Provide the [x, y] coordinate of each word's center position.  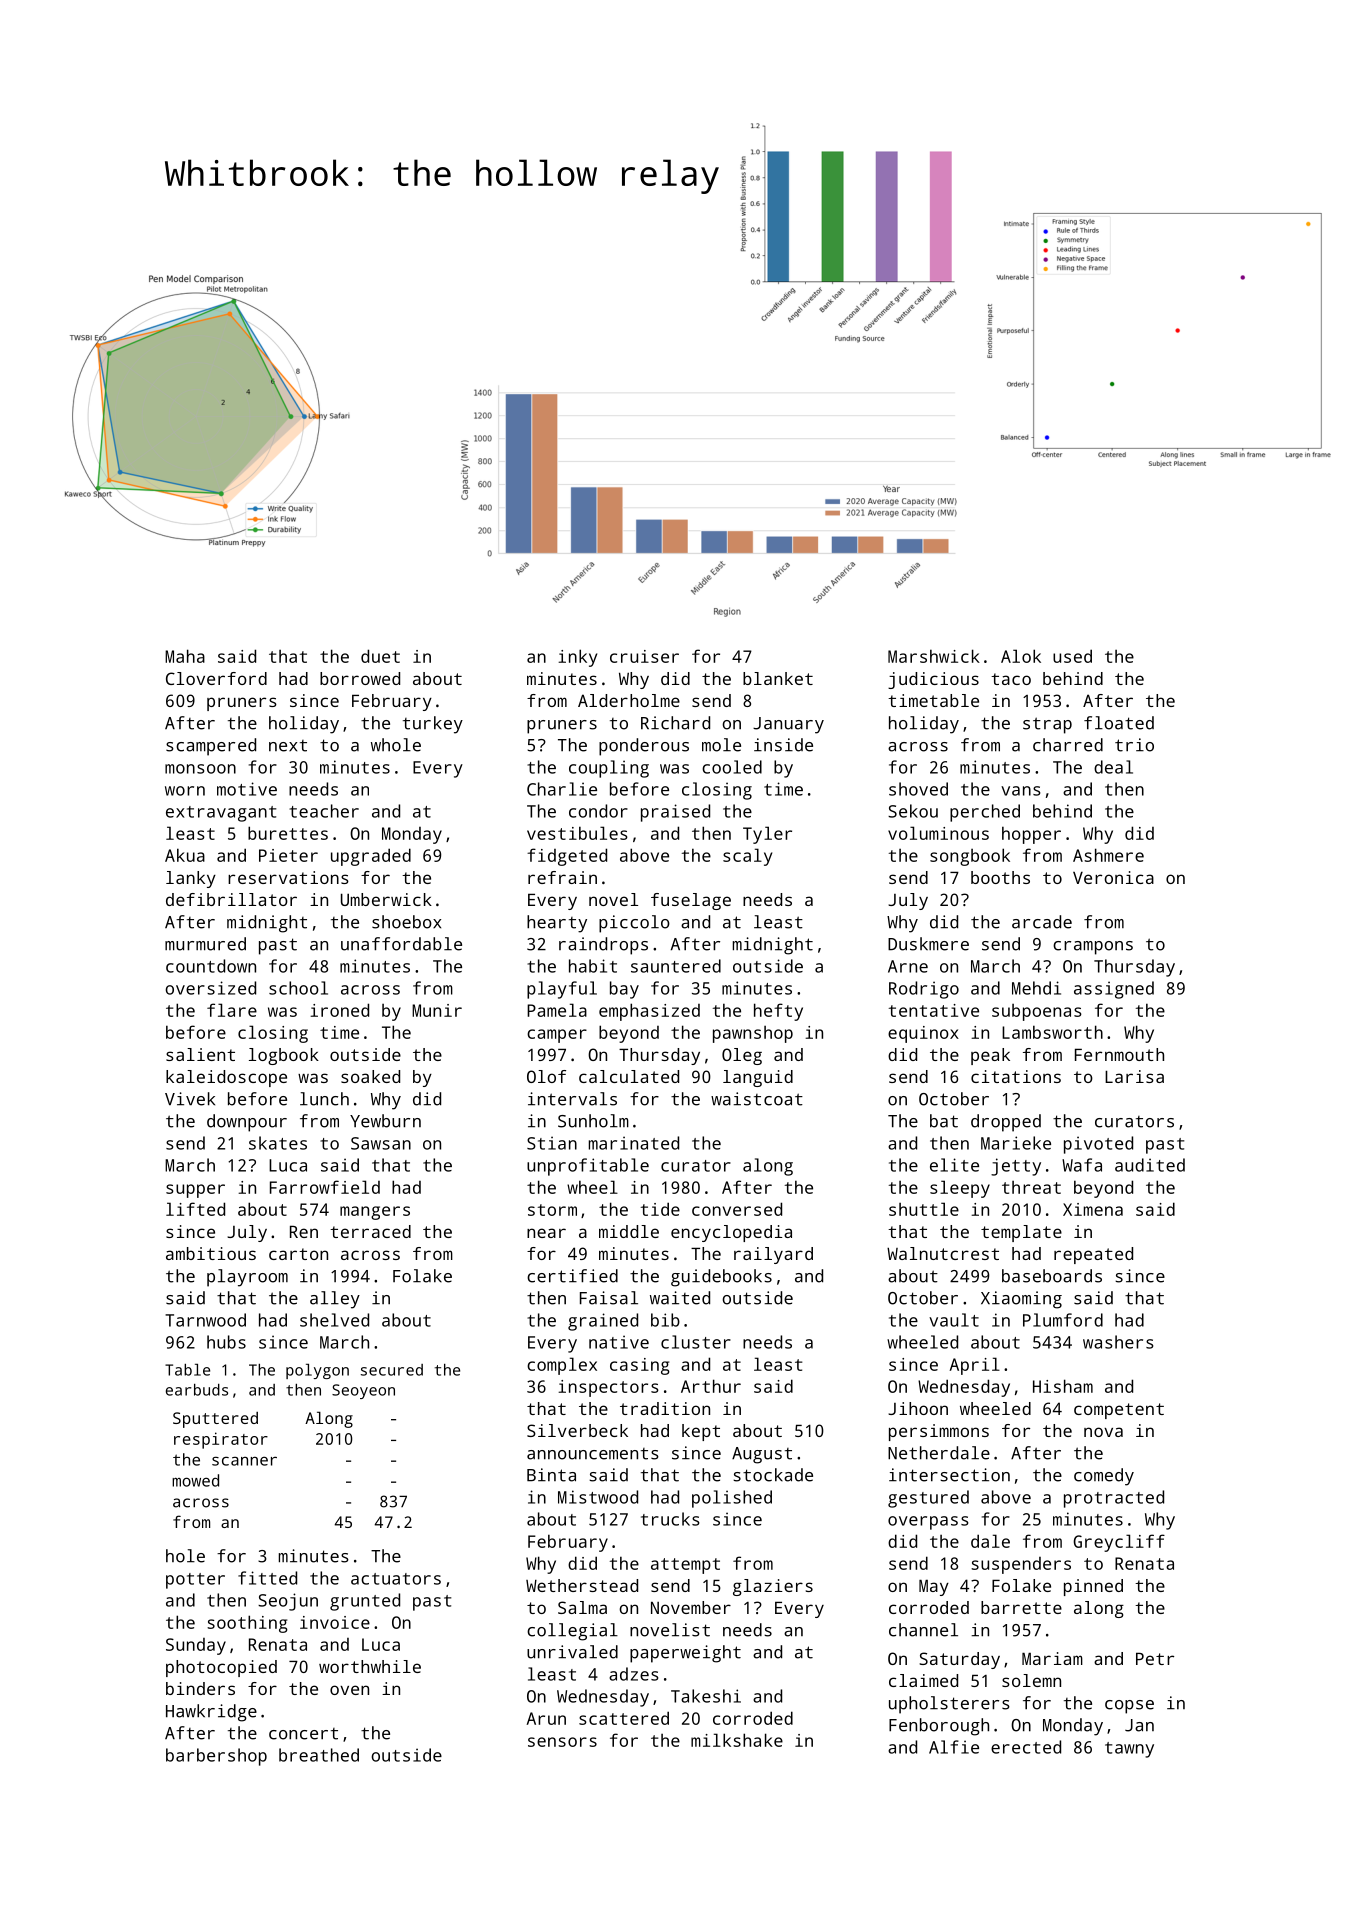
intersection [949, 1475]
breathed [319, 1755]
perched [985, 813]
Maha [185, 656]
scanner [244, 1461]
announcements [593, 1454]
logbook [284, 1056]
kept [701, 1432]
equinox [923, 1034]
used [1072, 656]
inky [577, 658]
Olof [546, 1076]
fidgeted [567, 857]
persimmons [939, 1432]
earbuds [197, 1390]
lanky [191, 879]
